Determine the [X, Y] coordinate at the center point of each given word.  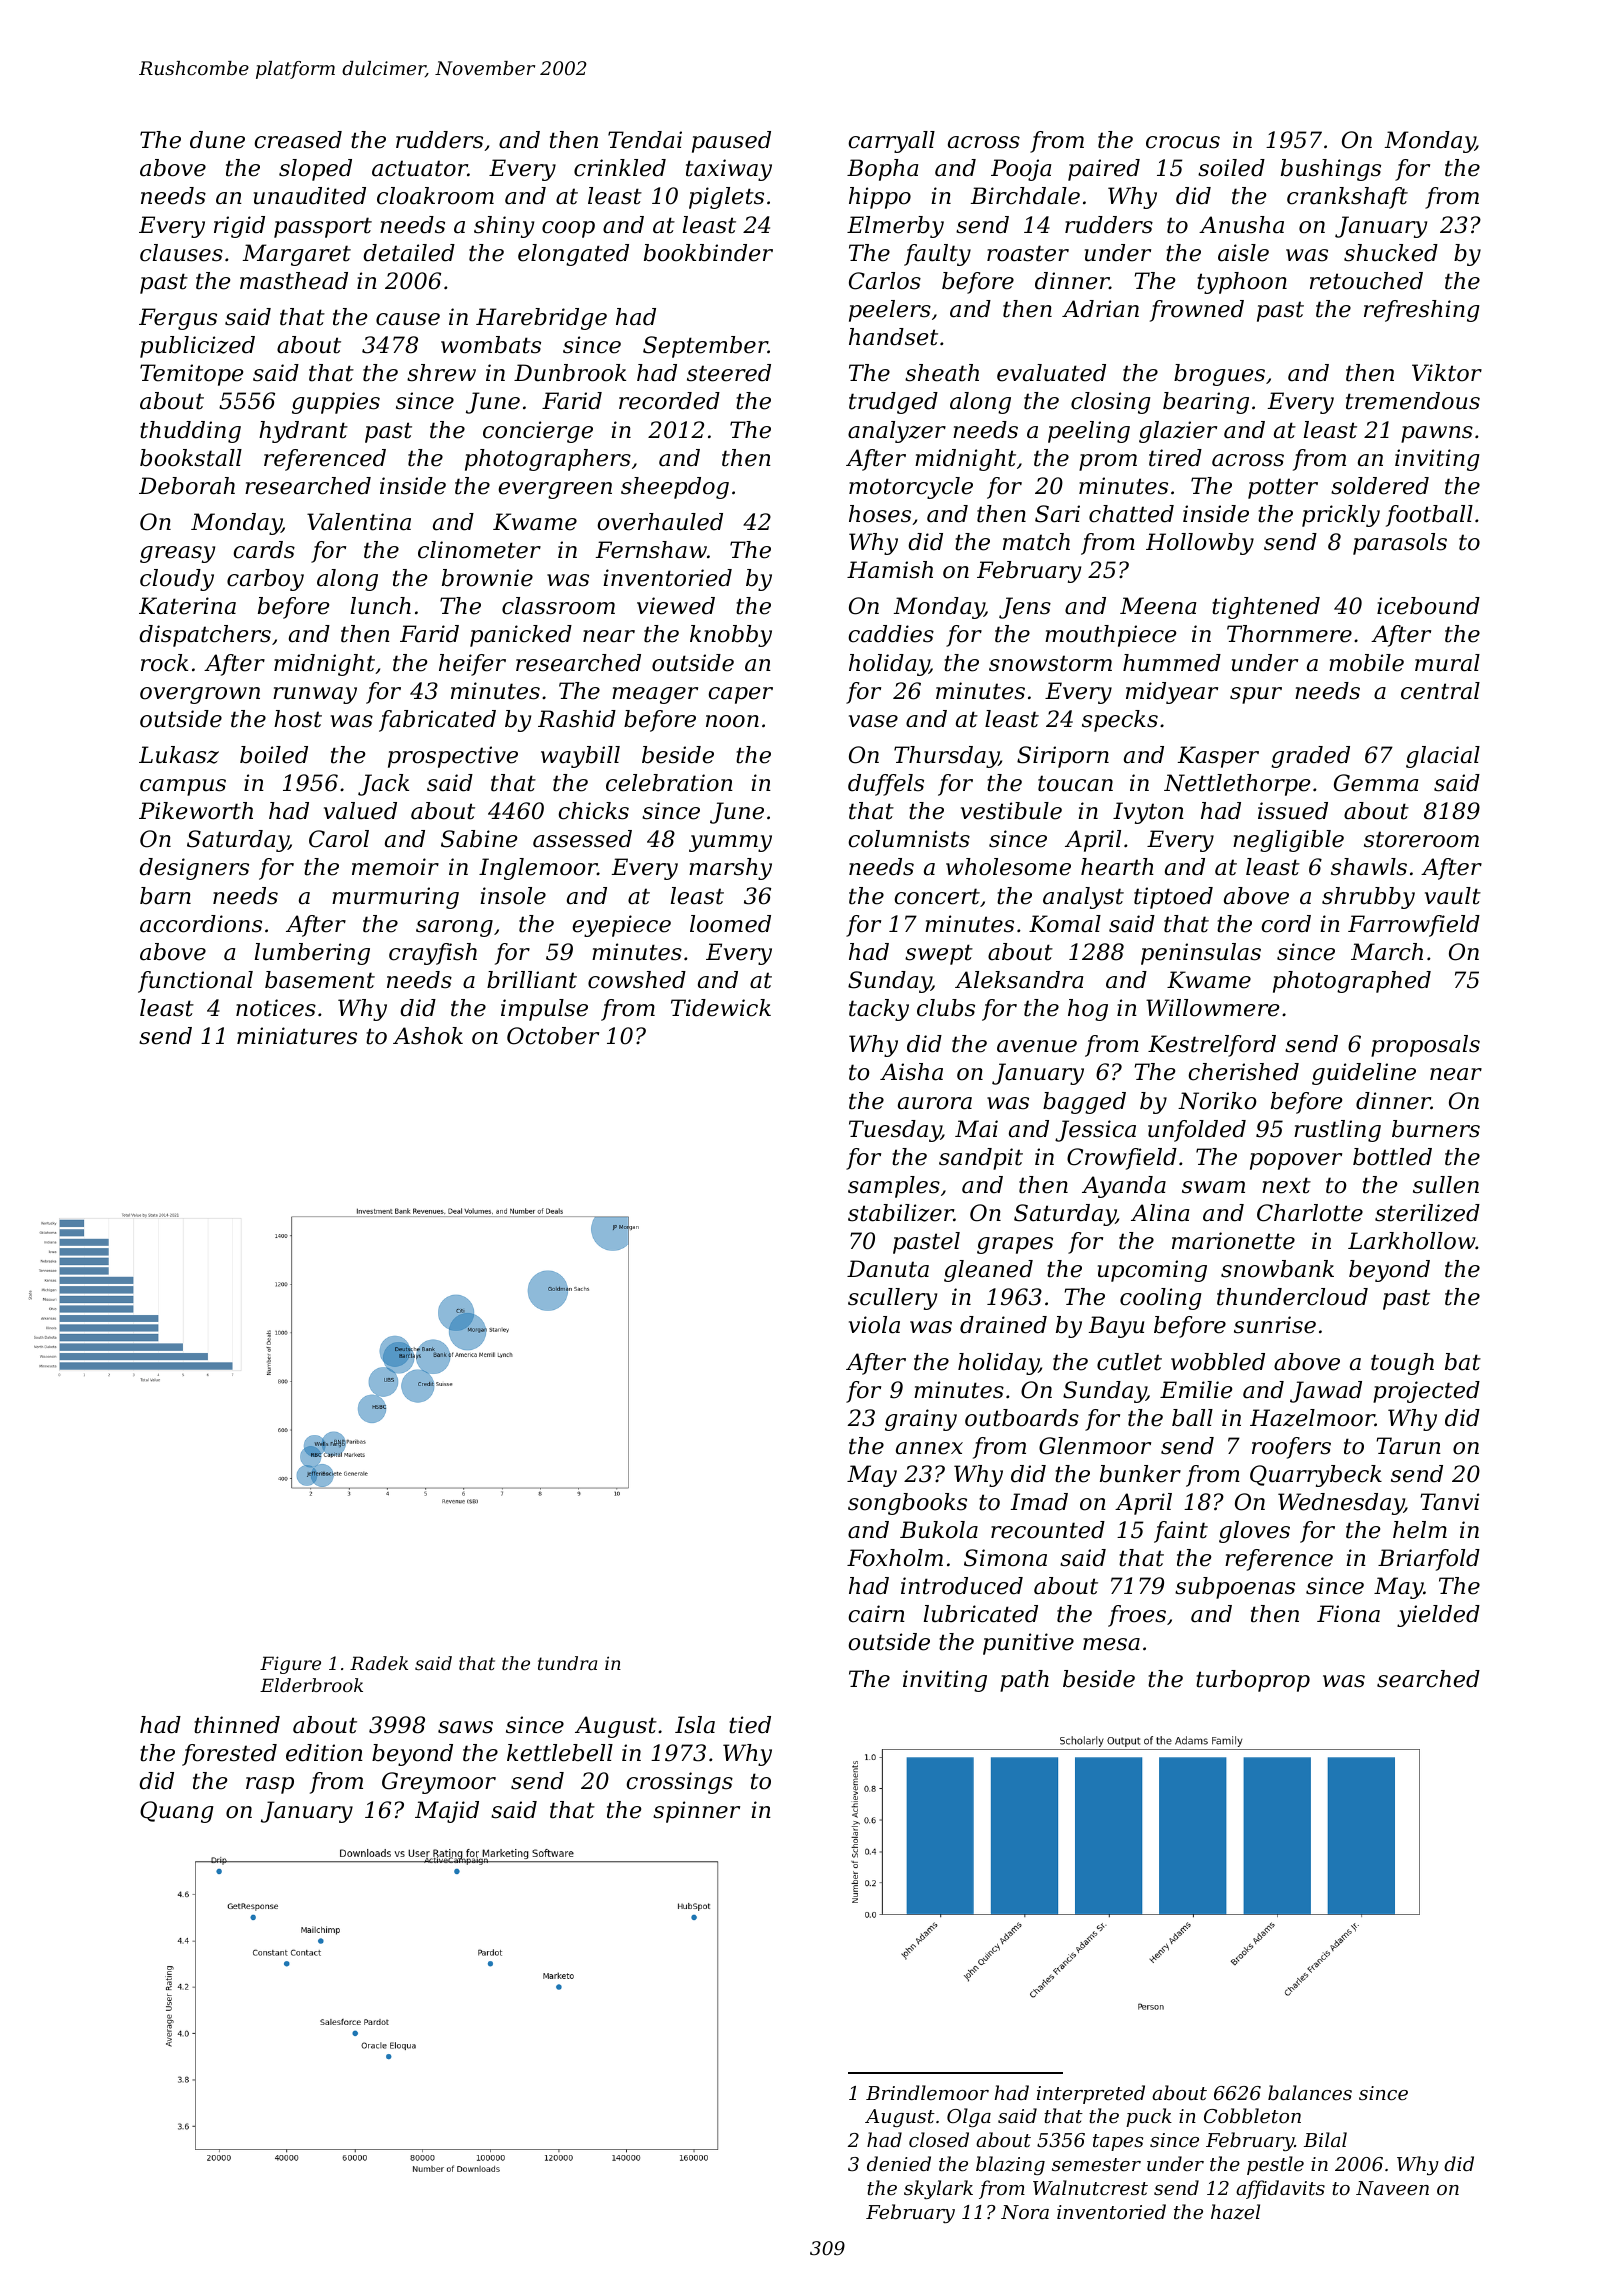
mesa [1111, 1644]
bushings [1331, 170]
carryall [891, 142]
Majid [447, 1812]
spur [1256, 695]
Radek [379, 1663]
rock [164, 663]
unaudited [310, 196]
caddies [891, 634]
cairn [876, 1614]
